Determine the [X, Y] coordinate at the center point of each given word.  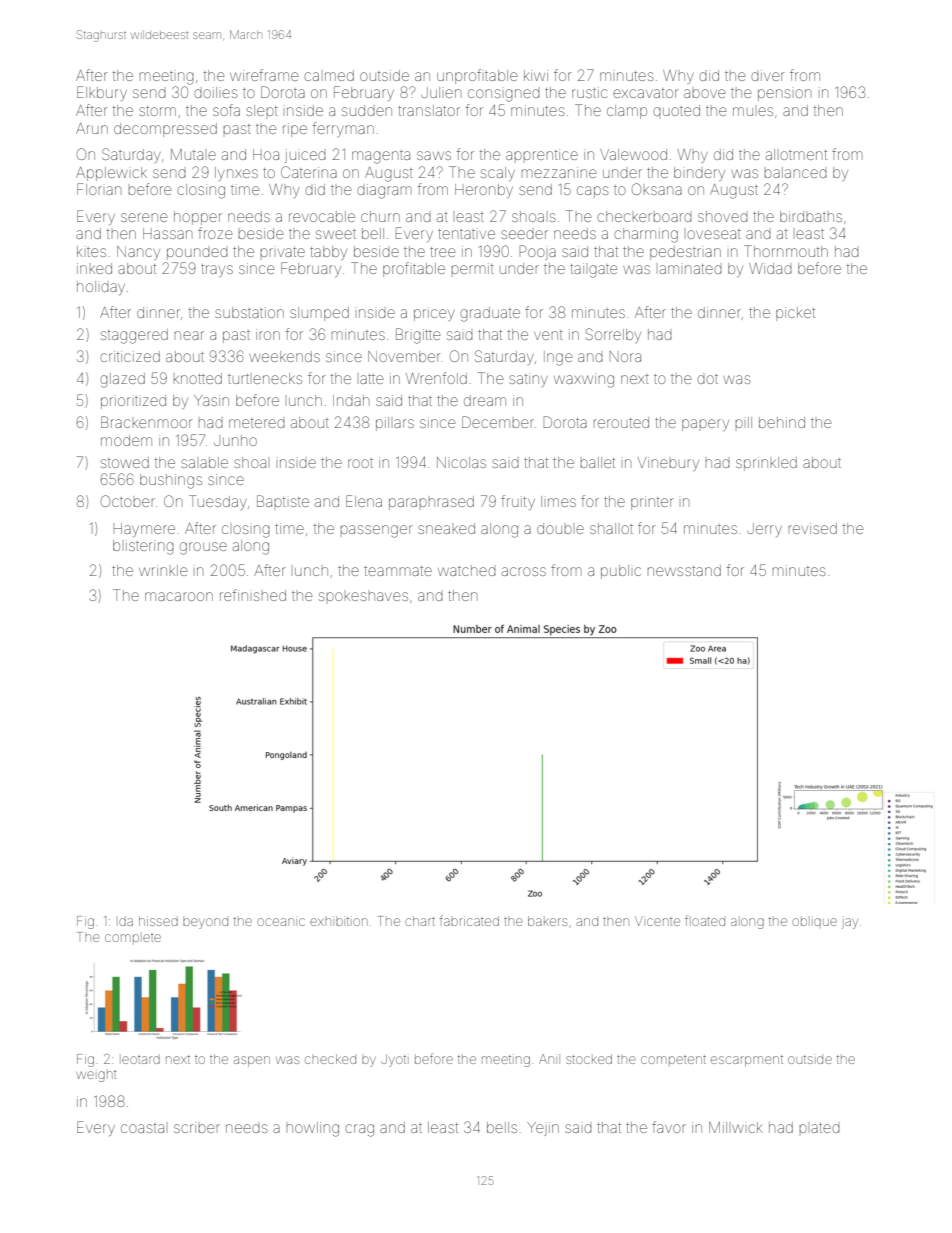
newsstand [684, 570]
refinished [253, 595]
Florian [99, 189]
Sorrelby [613, 335]
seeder [524, 234]
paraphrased [431, 503]
